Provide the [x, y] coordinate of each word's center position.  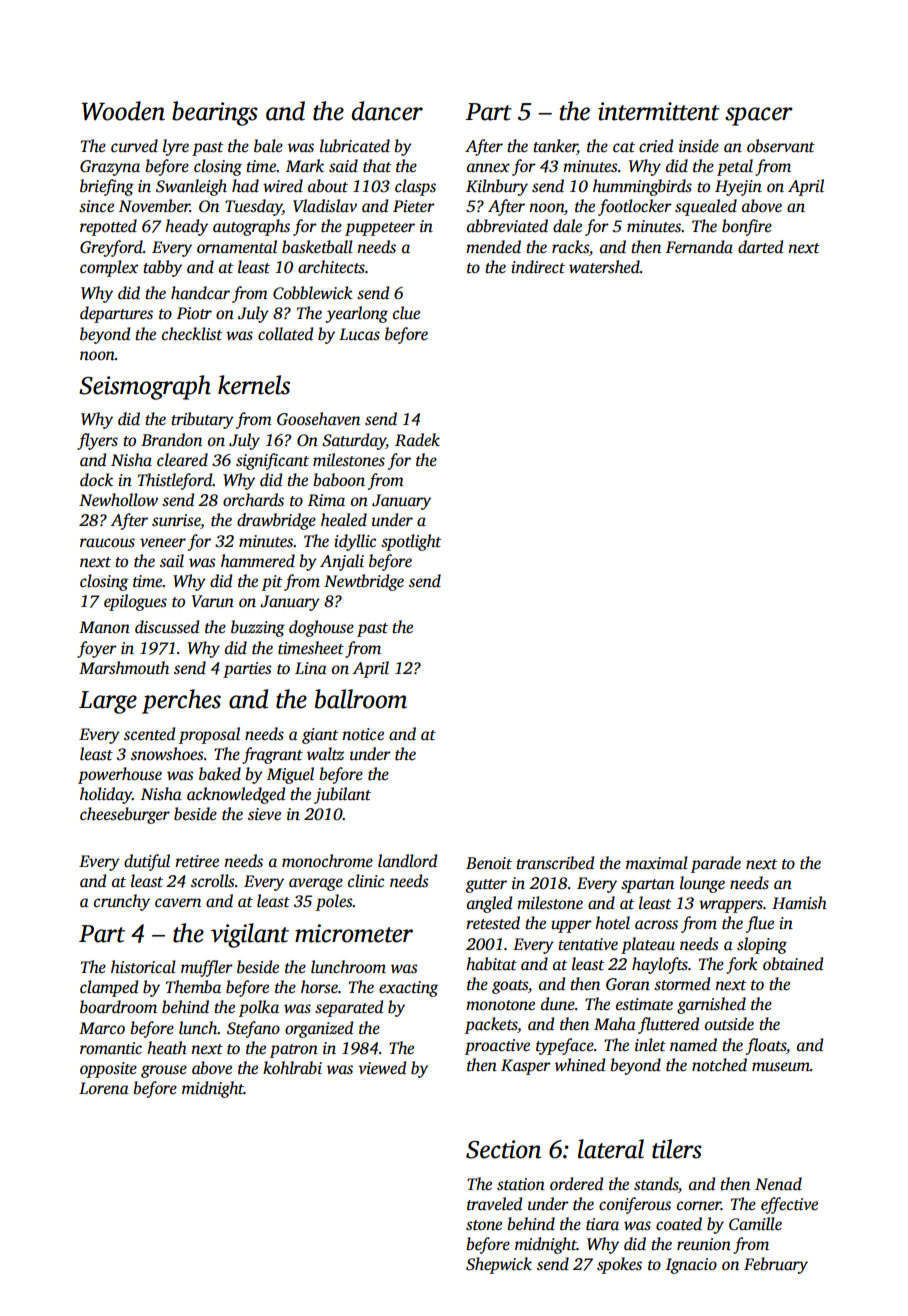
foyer [97, 649]
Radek [417, 440]
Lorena [104, 1088]
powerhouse [120, 775]
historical [143, 967]
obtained [793, 964]
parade [716, 864]
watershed [604, 267]
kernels [254, 385]
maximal [657, 862]
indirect [538, 267]
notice [363, 734]
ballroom [361, 699]
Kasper [526, 1067]
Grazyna [110, 168]
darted [760, 247]
